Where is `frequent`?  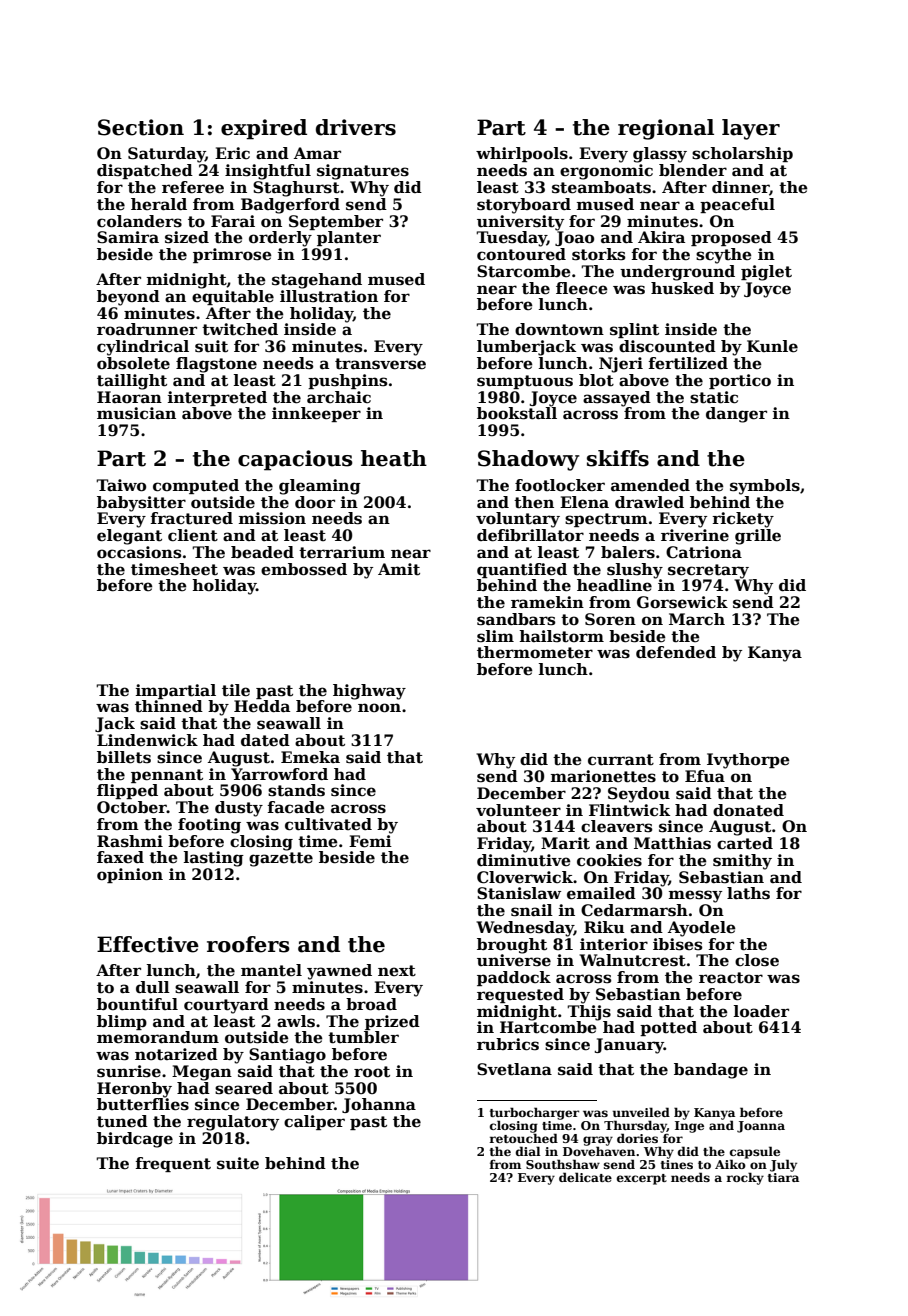 frequent is located at coordinates (173, 1164).
